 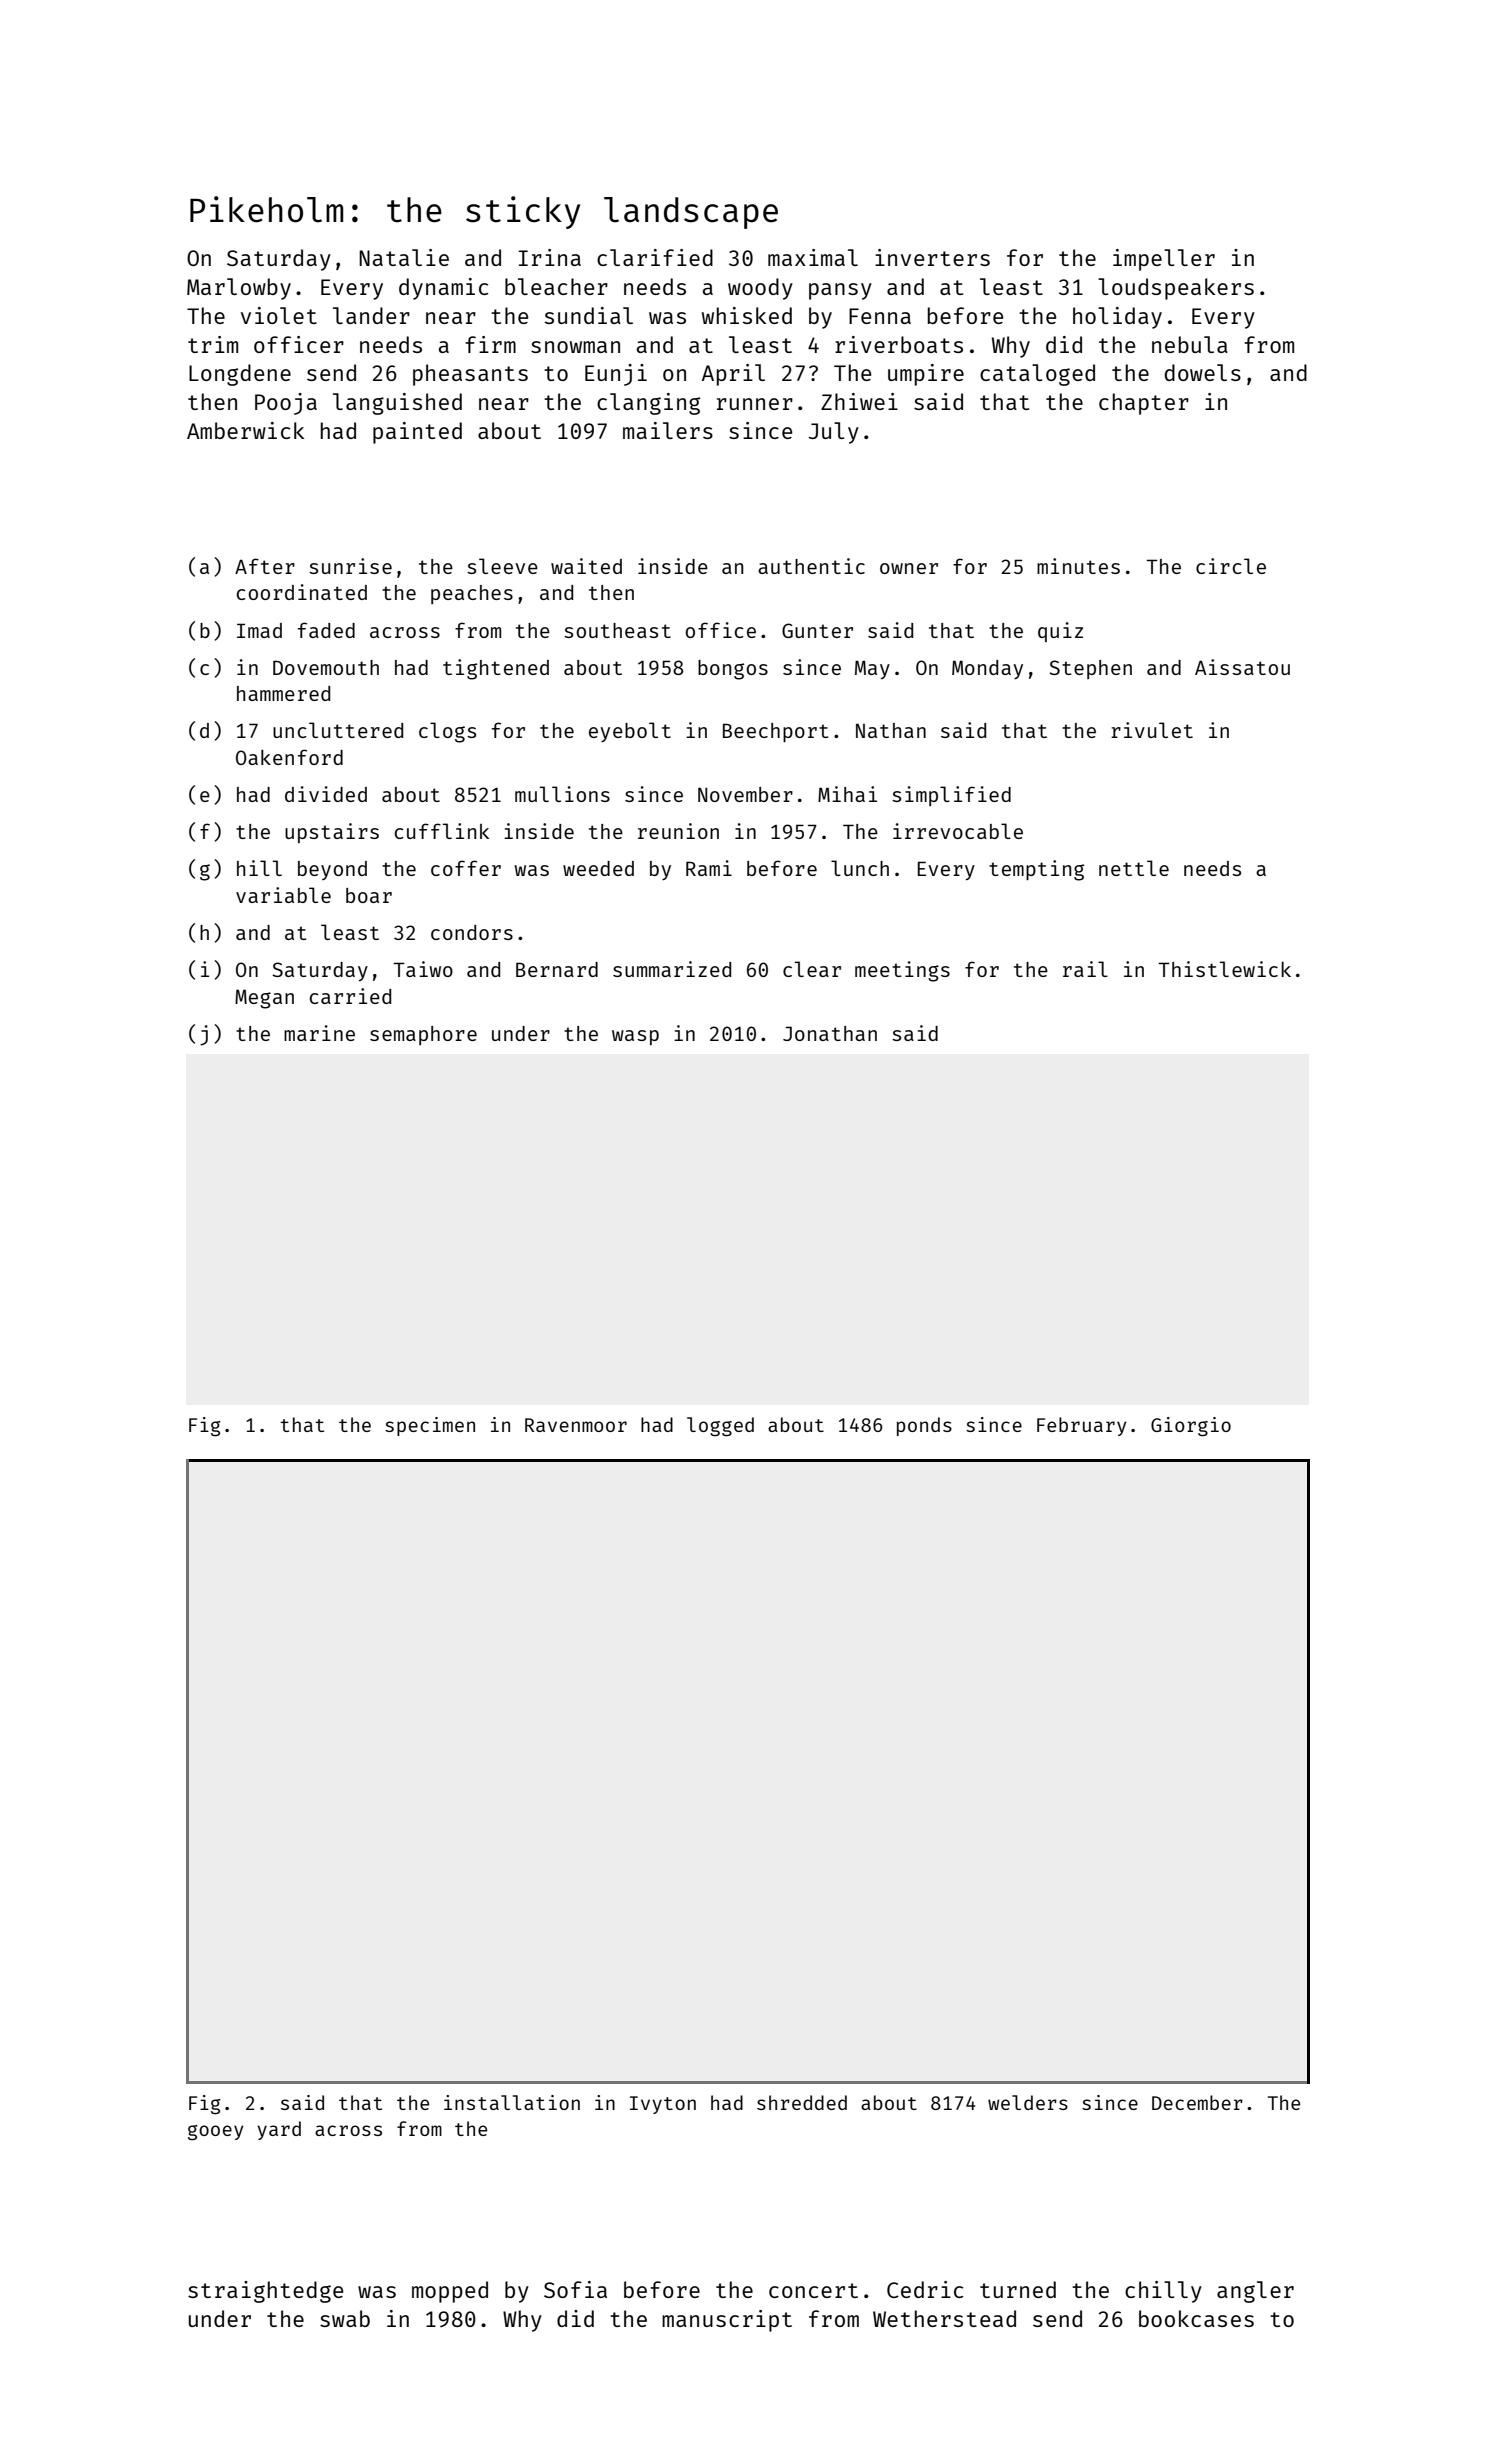 What do you see at coordinates (512, 2102) in the screenshot?
I see `installation` at bounding box center [512, 2102].
